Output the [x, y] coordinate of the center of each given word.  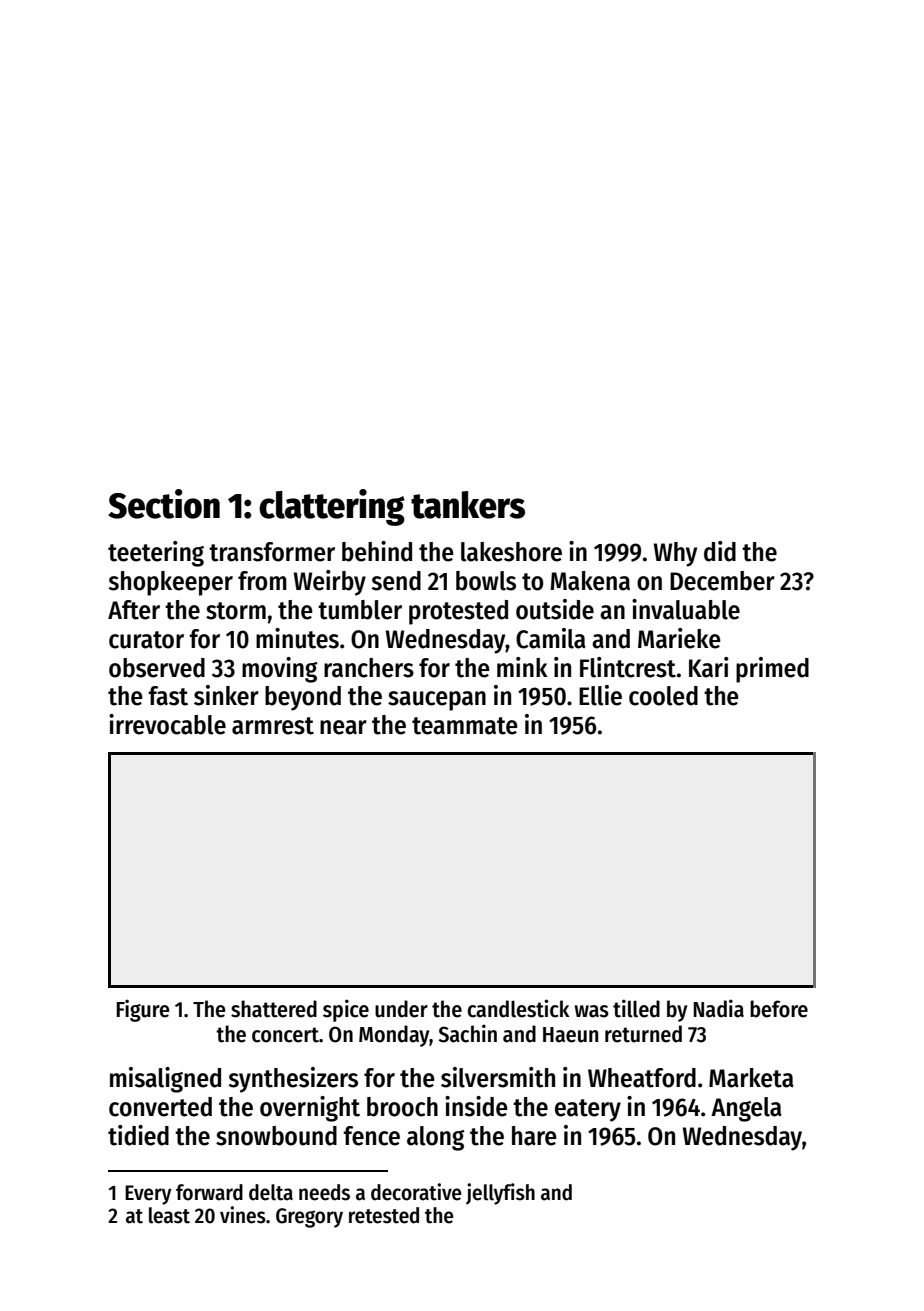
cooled [663, 696]
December [722, 581]
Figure [143, 1010]
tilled [636, 1008]
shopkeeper [171, 583]
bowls [486, 581]
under [401, 1009]
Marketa [751, 1078]
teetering [156, 554]
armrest [273, 726]
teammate [465, 726]
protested [458, 612]
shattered [274, 1009]
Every [148, 1195]
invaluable [686, 609]
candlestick [518, 1008]
